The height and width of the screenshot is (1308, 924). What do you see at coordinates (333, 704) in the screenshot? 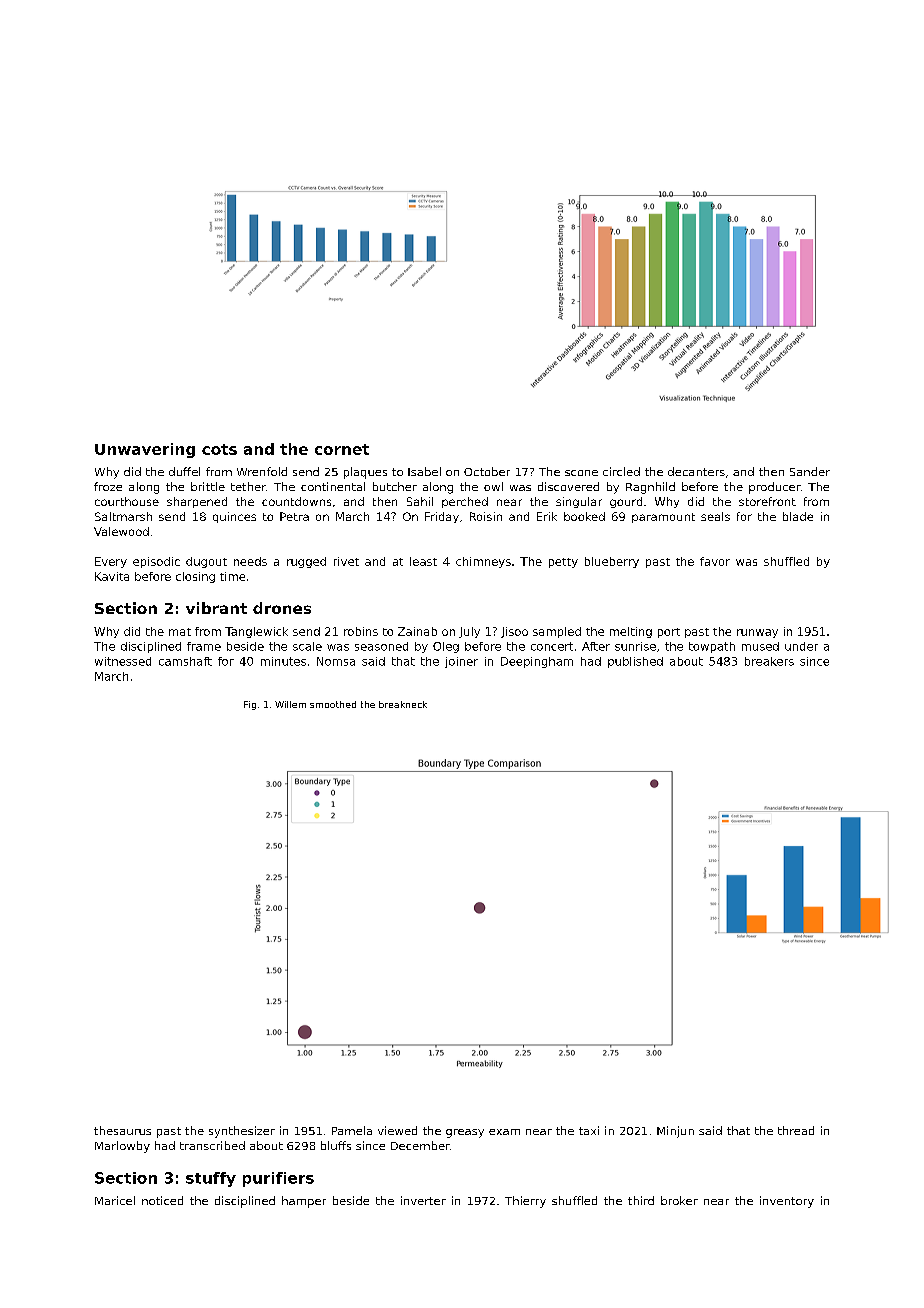
I see `smoothed` at bounding box center [333, 704].
